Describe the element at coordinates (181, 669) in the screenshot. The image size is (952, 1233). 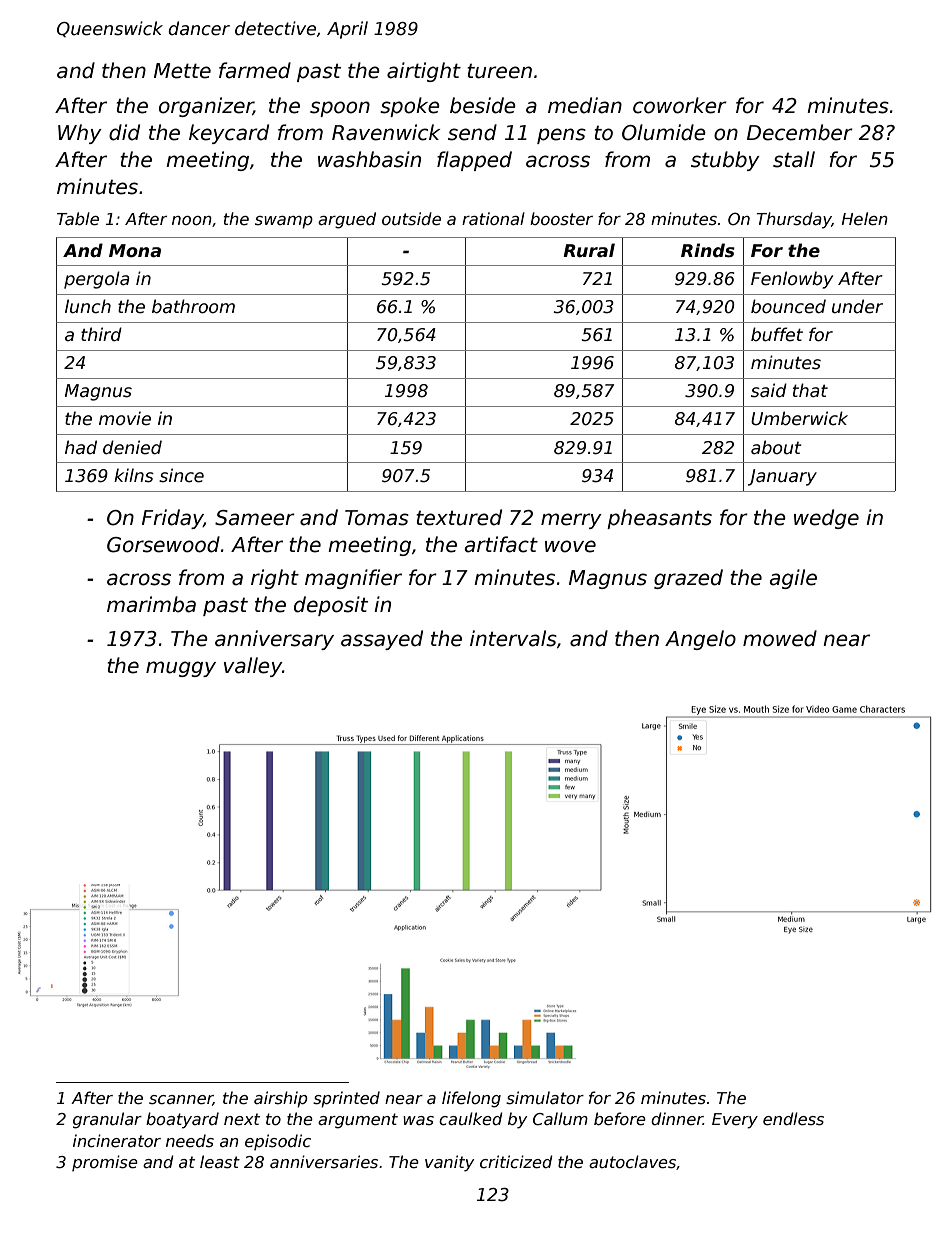
I see `muggy` at that location.
